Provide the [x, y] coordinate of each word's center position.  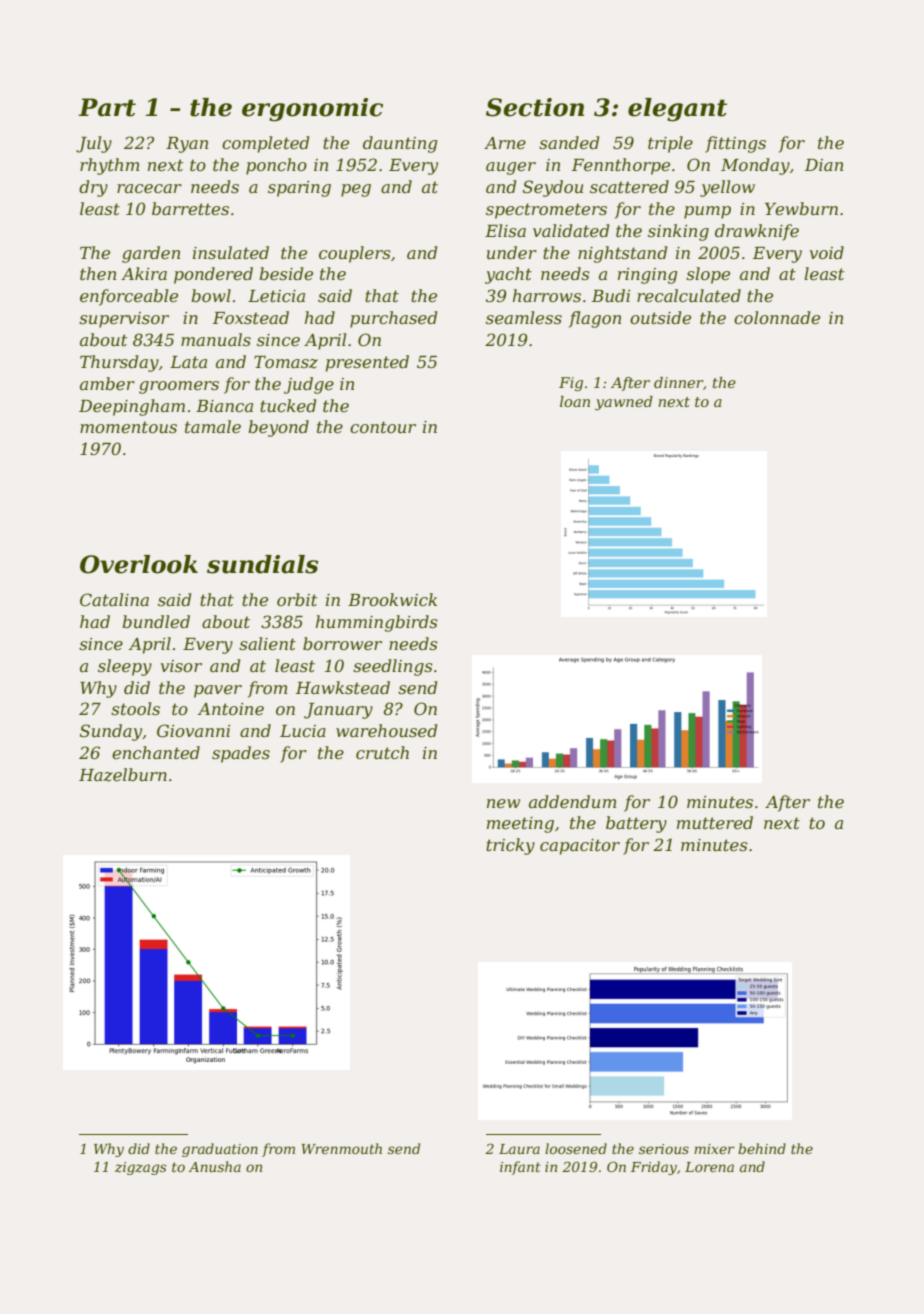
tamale [213, 426]
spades [241, 754]
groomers [179, 387]
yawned [624, 403]
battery [636, 824]
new [503, 803]
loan [575, 401]
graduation [220, 1150]
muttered [715, 822]
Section [535, 107]
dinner [678, 382]
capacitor [580, 847]
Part [107, 107]
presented [367, 363]
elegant [677, 110]
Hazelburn [123, 775]
